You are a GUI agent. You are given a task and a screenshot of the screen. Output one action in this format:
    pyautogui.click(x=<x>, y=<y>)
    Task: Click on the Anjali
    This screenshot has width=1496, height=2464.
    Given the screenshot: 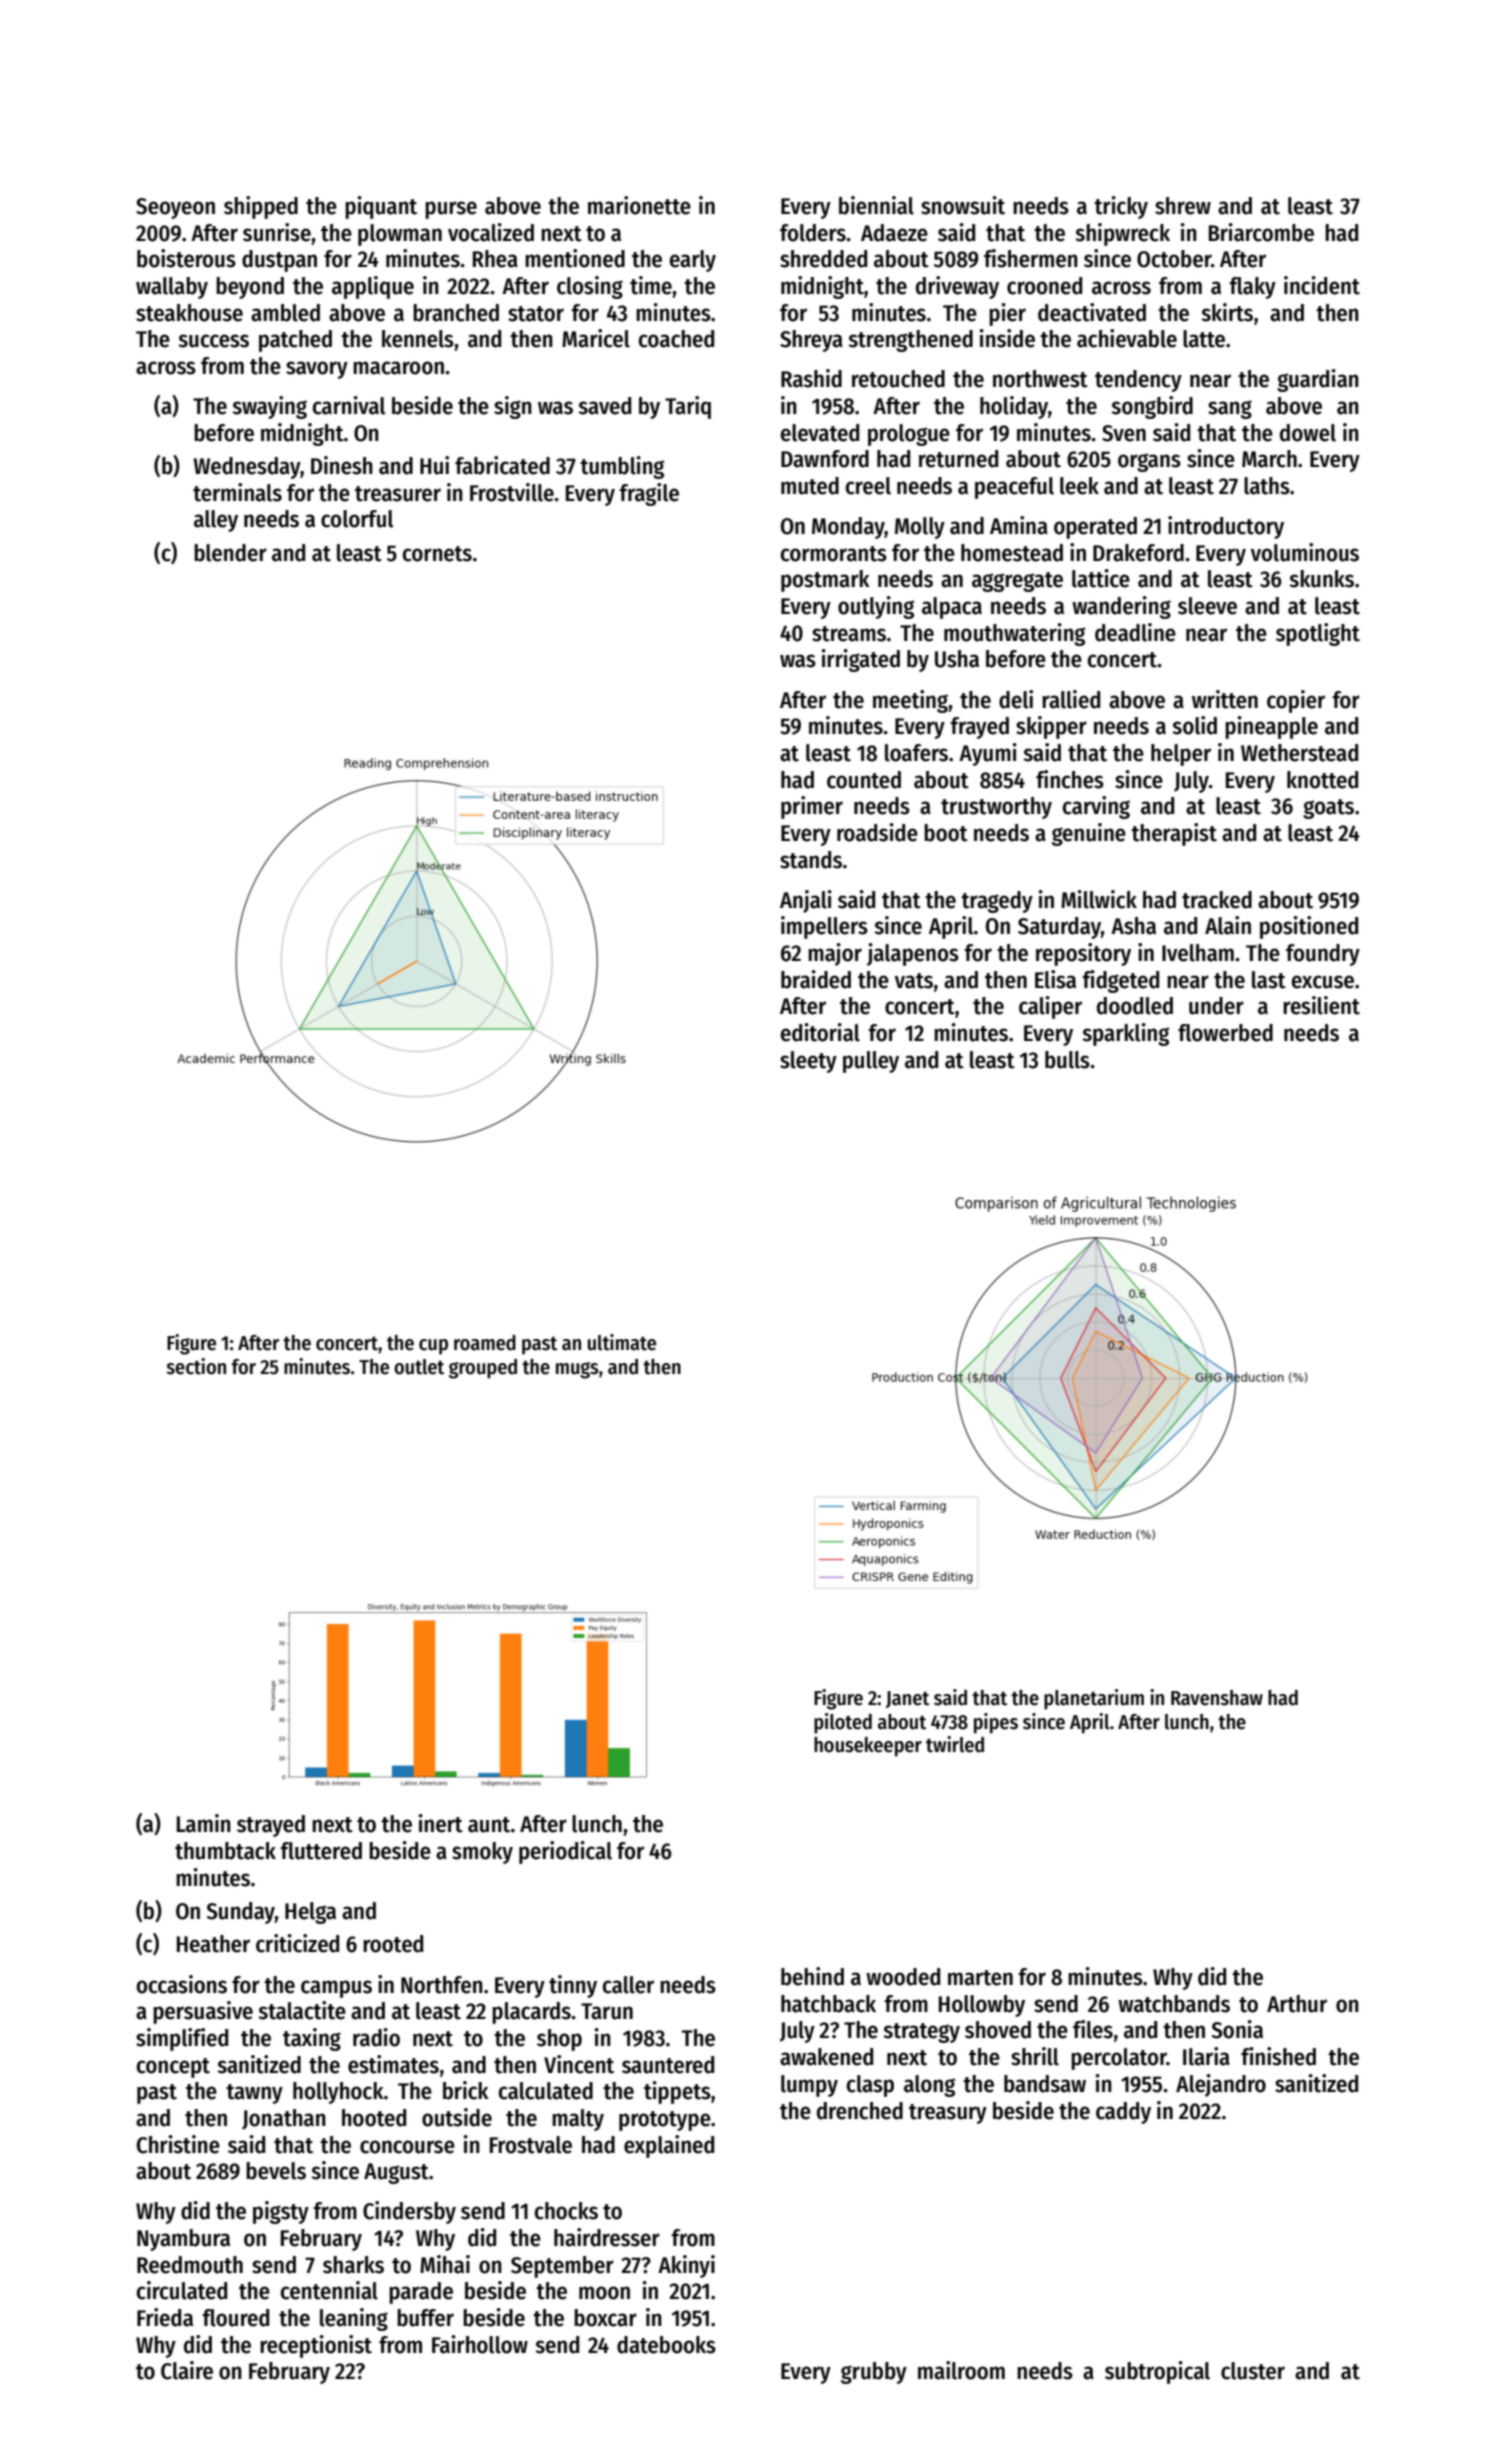 What is the action you would take?
    pyautogui.click(x=806, y=901)
